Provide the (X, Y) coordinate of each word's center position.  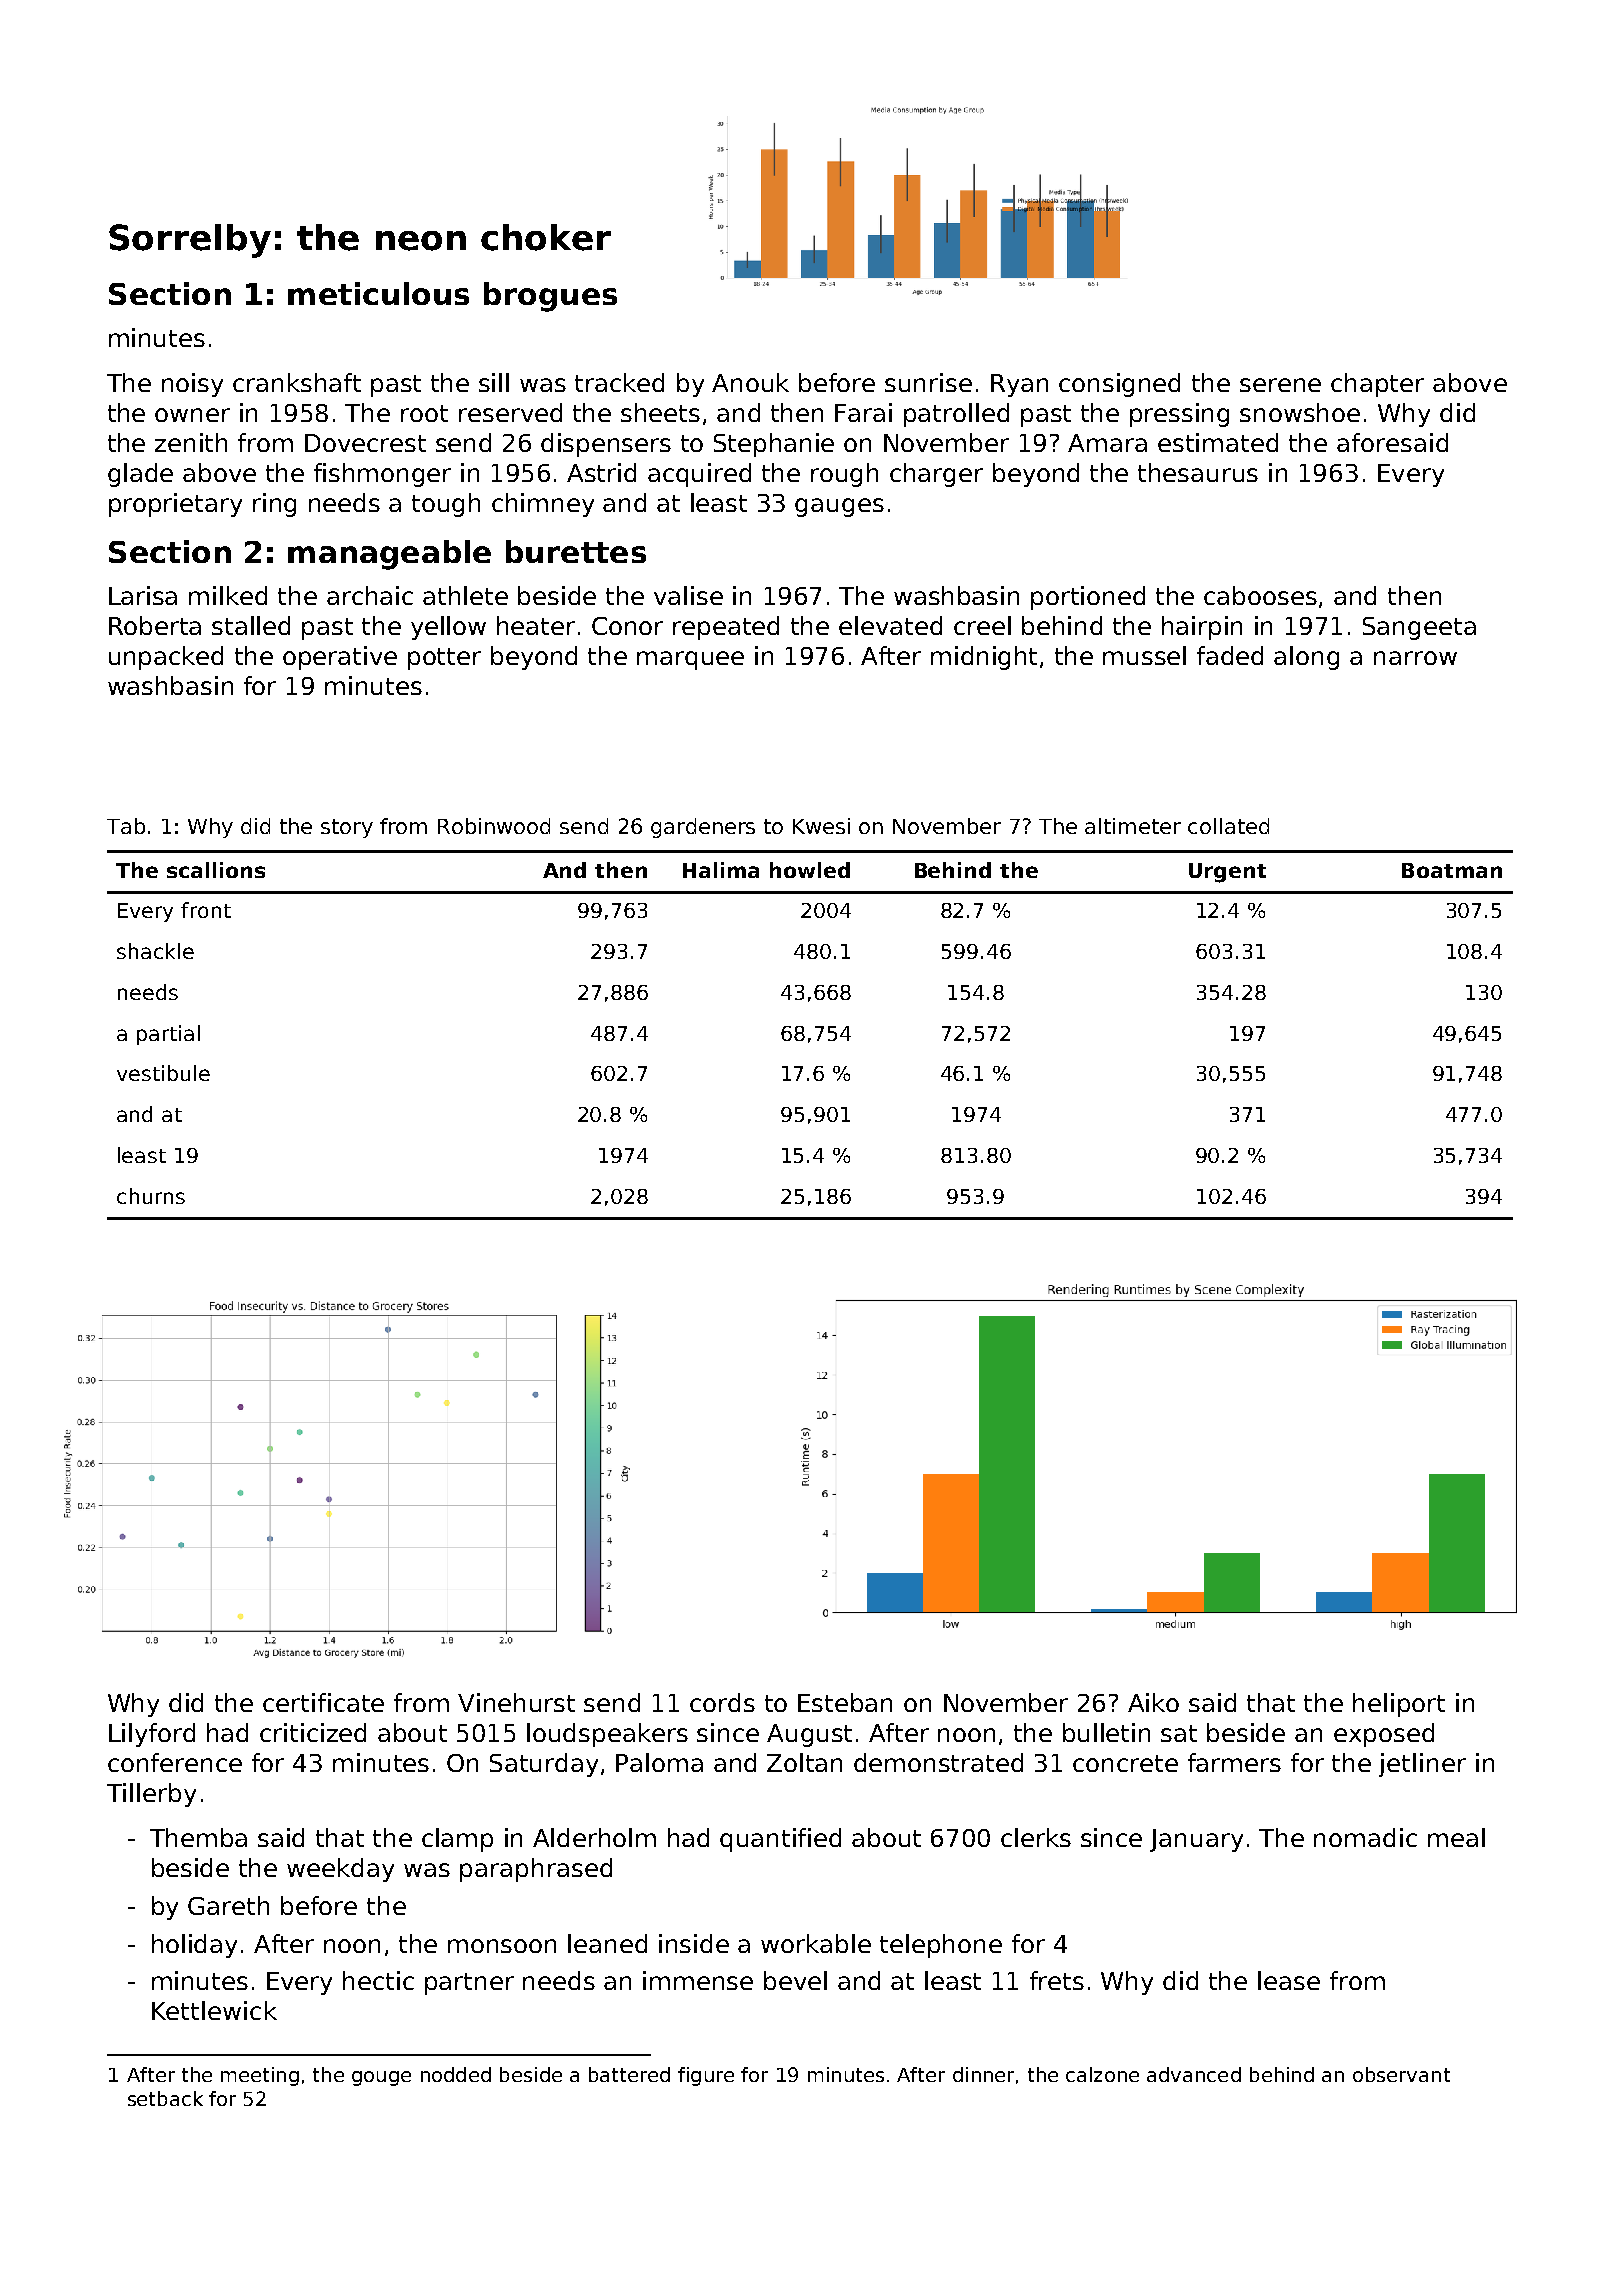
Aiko (1153, 1702)
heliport (1399, 1705)
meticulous (378, 293)
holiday (194, 1946)
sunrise (928, 382)
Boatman (1452, 870)
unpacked (166, 658)
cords (722, 1702)
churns (151, 1196)
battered (629, 2074)
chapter (1377, 385)
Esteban (845, 1702)
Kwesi (821, 826)
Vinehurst (516, 1702)
